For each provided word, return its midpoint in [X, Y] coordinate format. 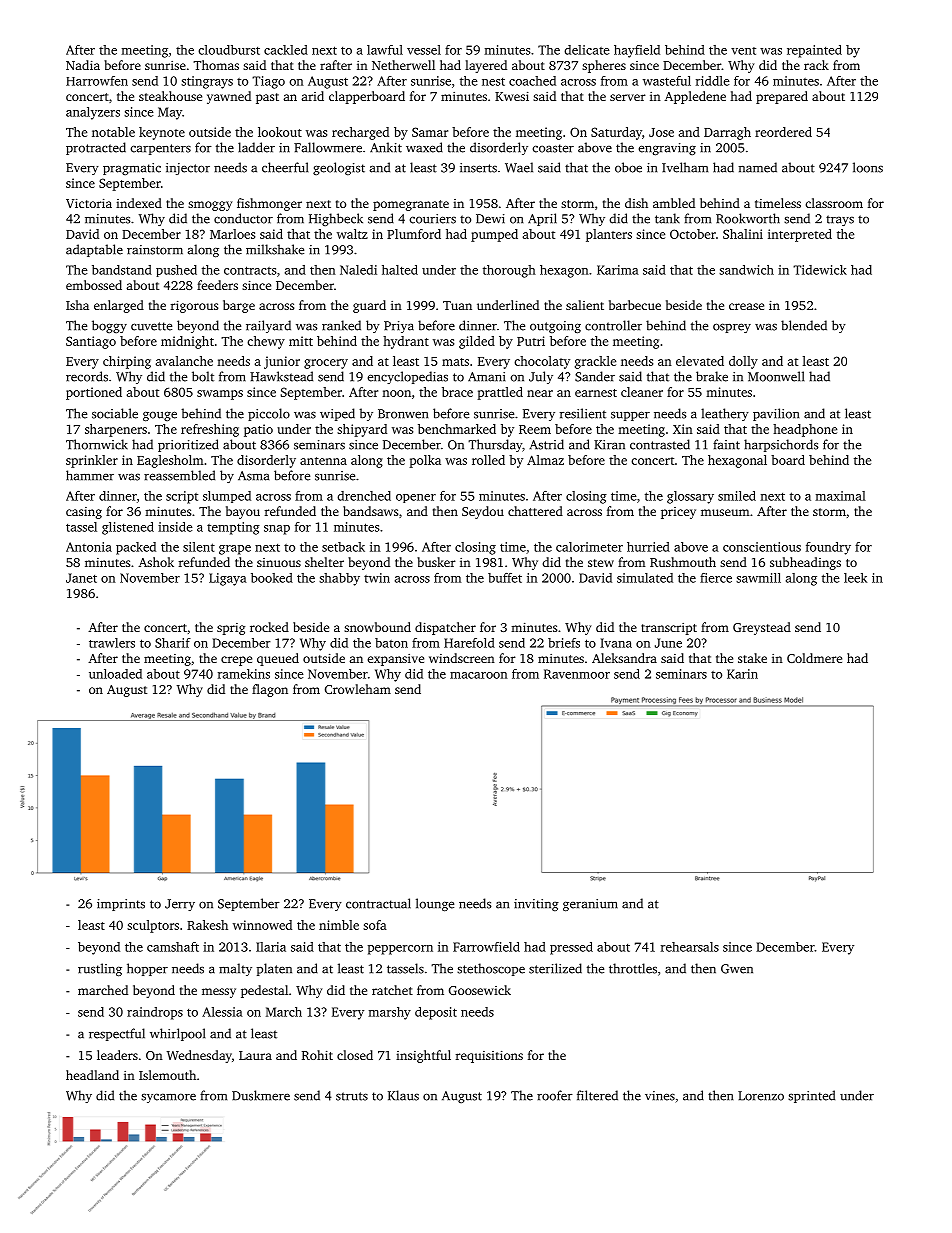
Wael [519, 167]
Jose [661, 132]
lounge [435, 905]
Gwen [737, 969]
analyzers [93, 113]
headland [92, 1075]
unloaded [115, 674]
